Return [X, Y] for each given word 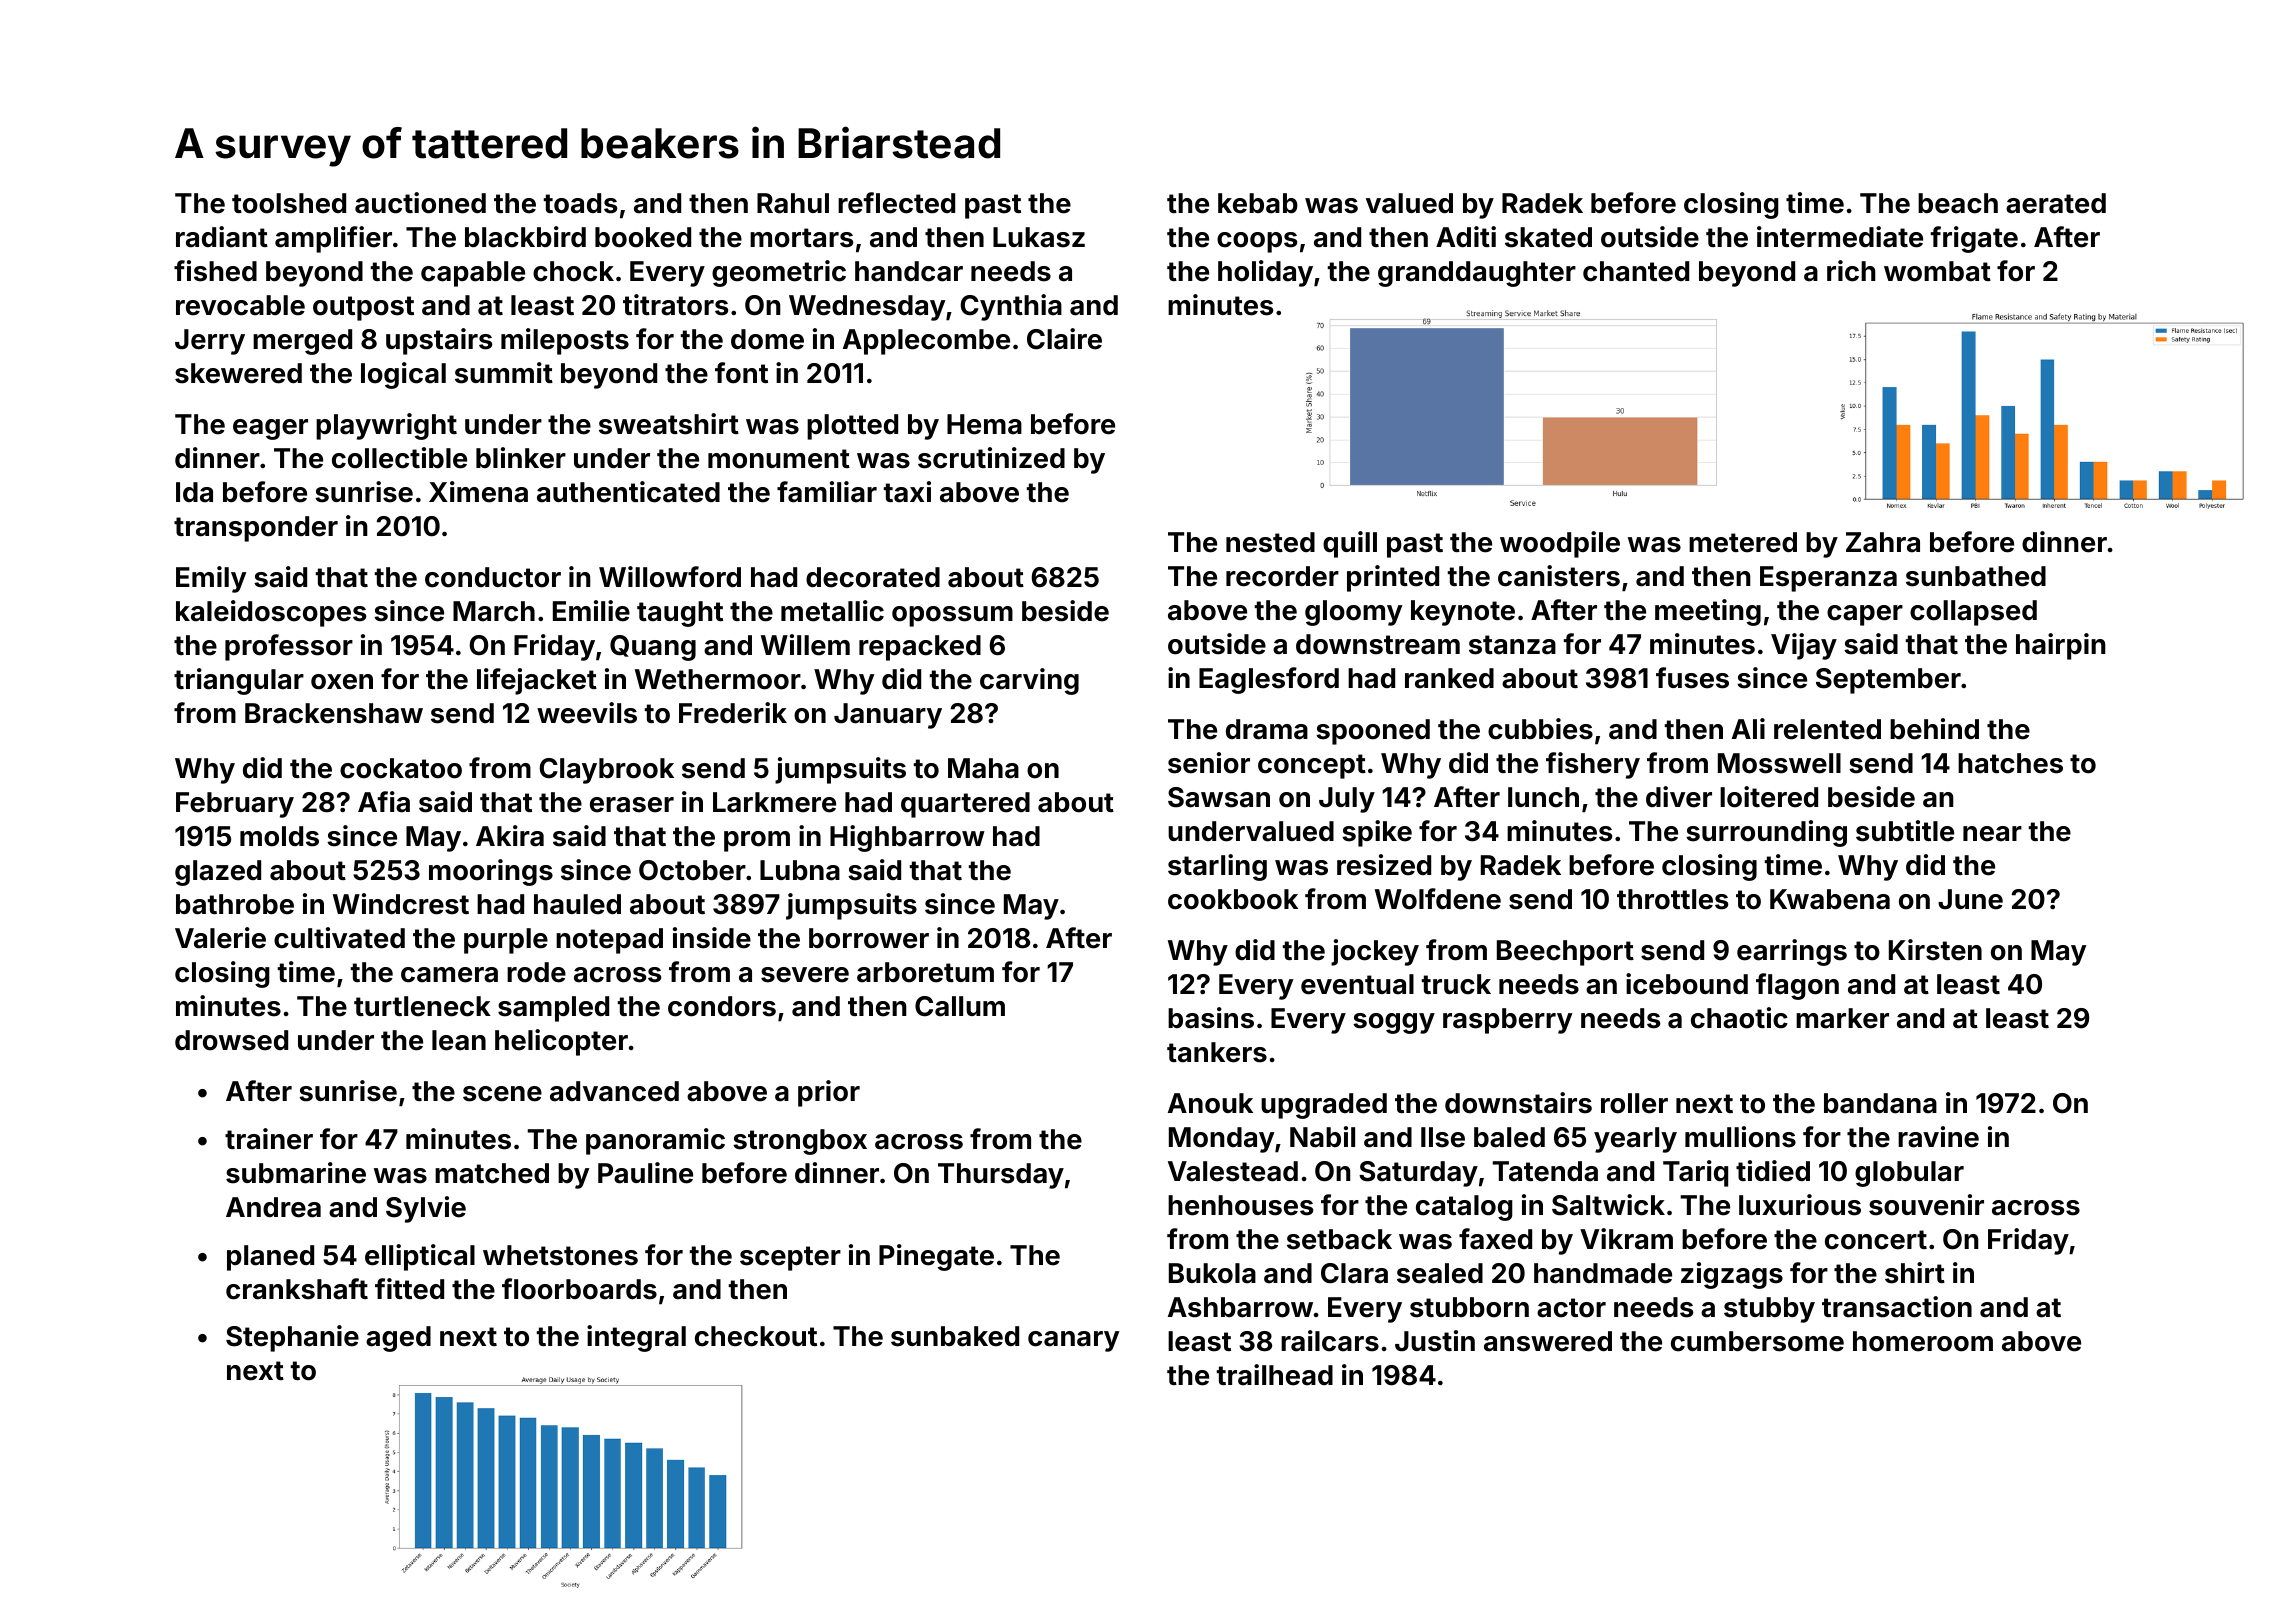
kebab [1258, 203]
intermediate [1840, 237]
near [1992, 834]
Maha [983, 768]
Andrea [273, 1207]
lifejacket [537, 681]
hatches [2010, 763]
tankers [1217, 1052]
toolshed [289, 203]
